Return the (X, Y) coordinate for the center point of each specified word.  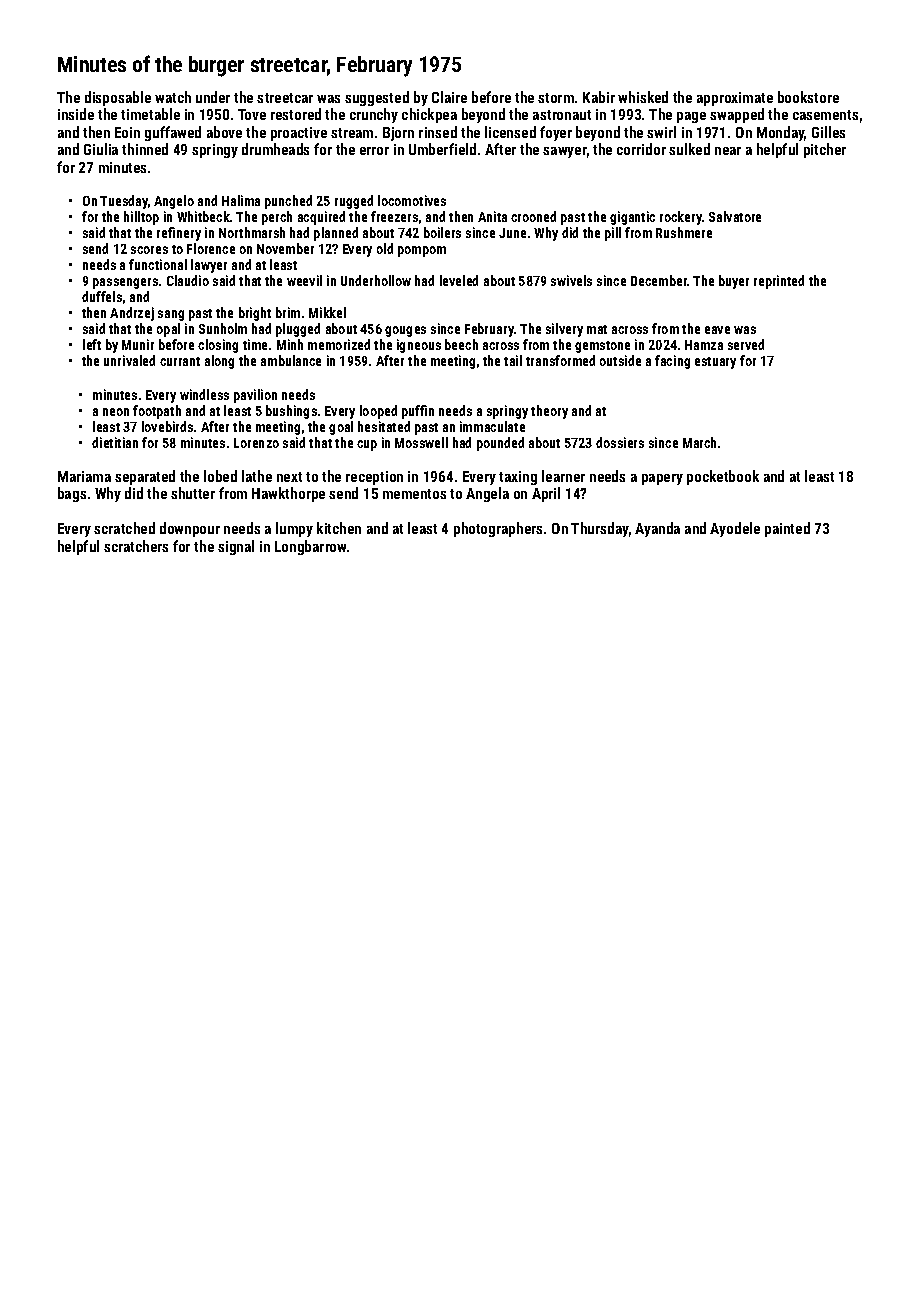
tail (513, 360)
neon (116, 412)
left (92, 344)
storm (556, 98)
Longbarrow (310, 547)
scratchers (136, 546)
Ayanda (657, 529)
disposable (118, 98)
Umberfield (442, 149)
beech (461, 344)
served (746, 344)
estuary (715, 363)
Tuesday (124, 202)
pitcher (825, 150)
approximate (735, 99)
